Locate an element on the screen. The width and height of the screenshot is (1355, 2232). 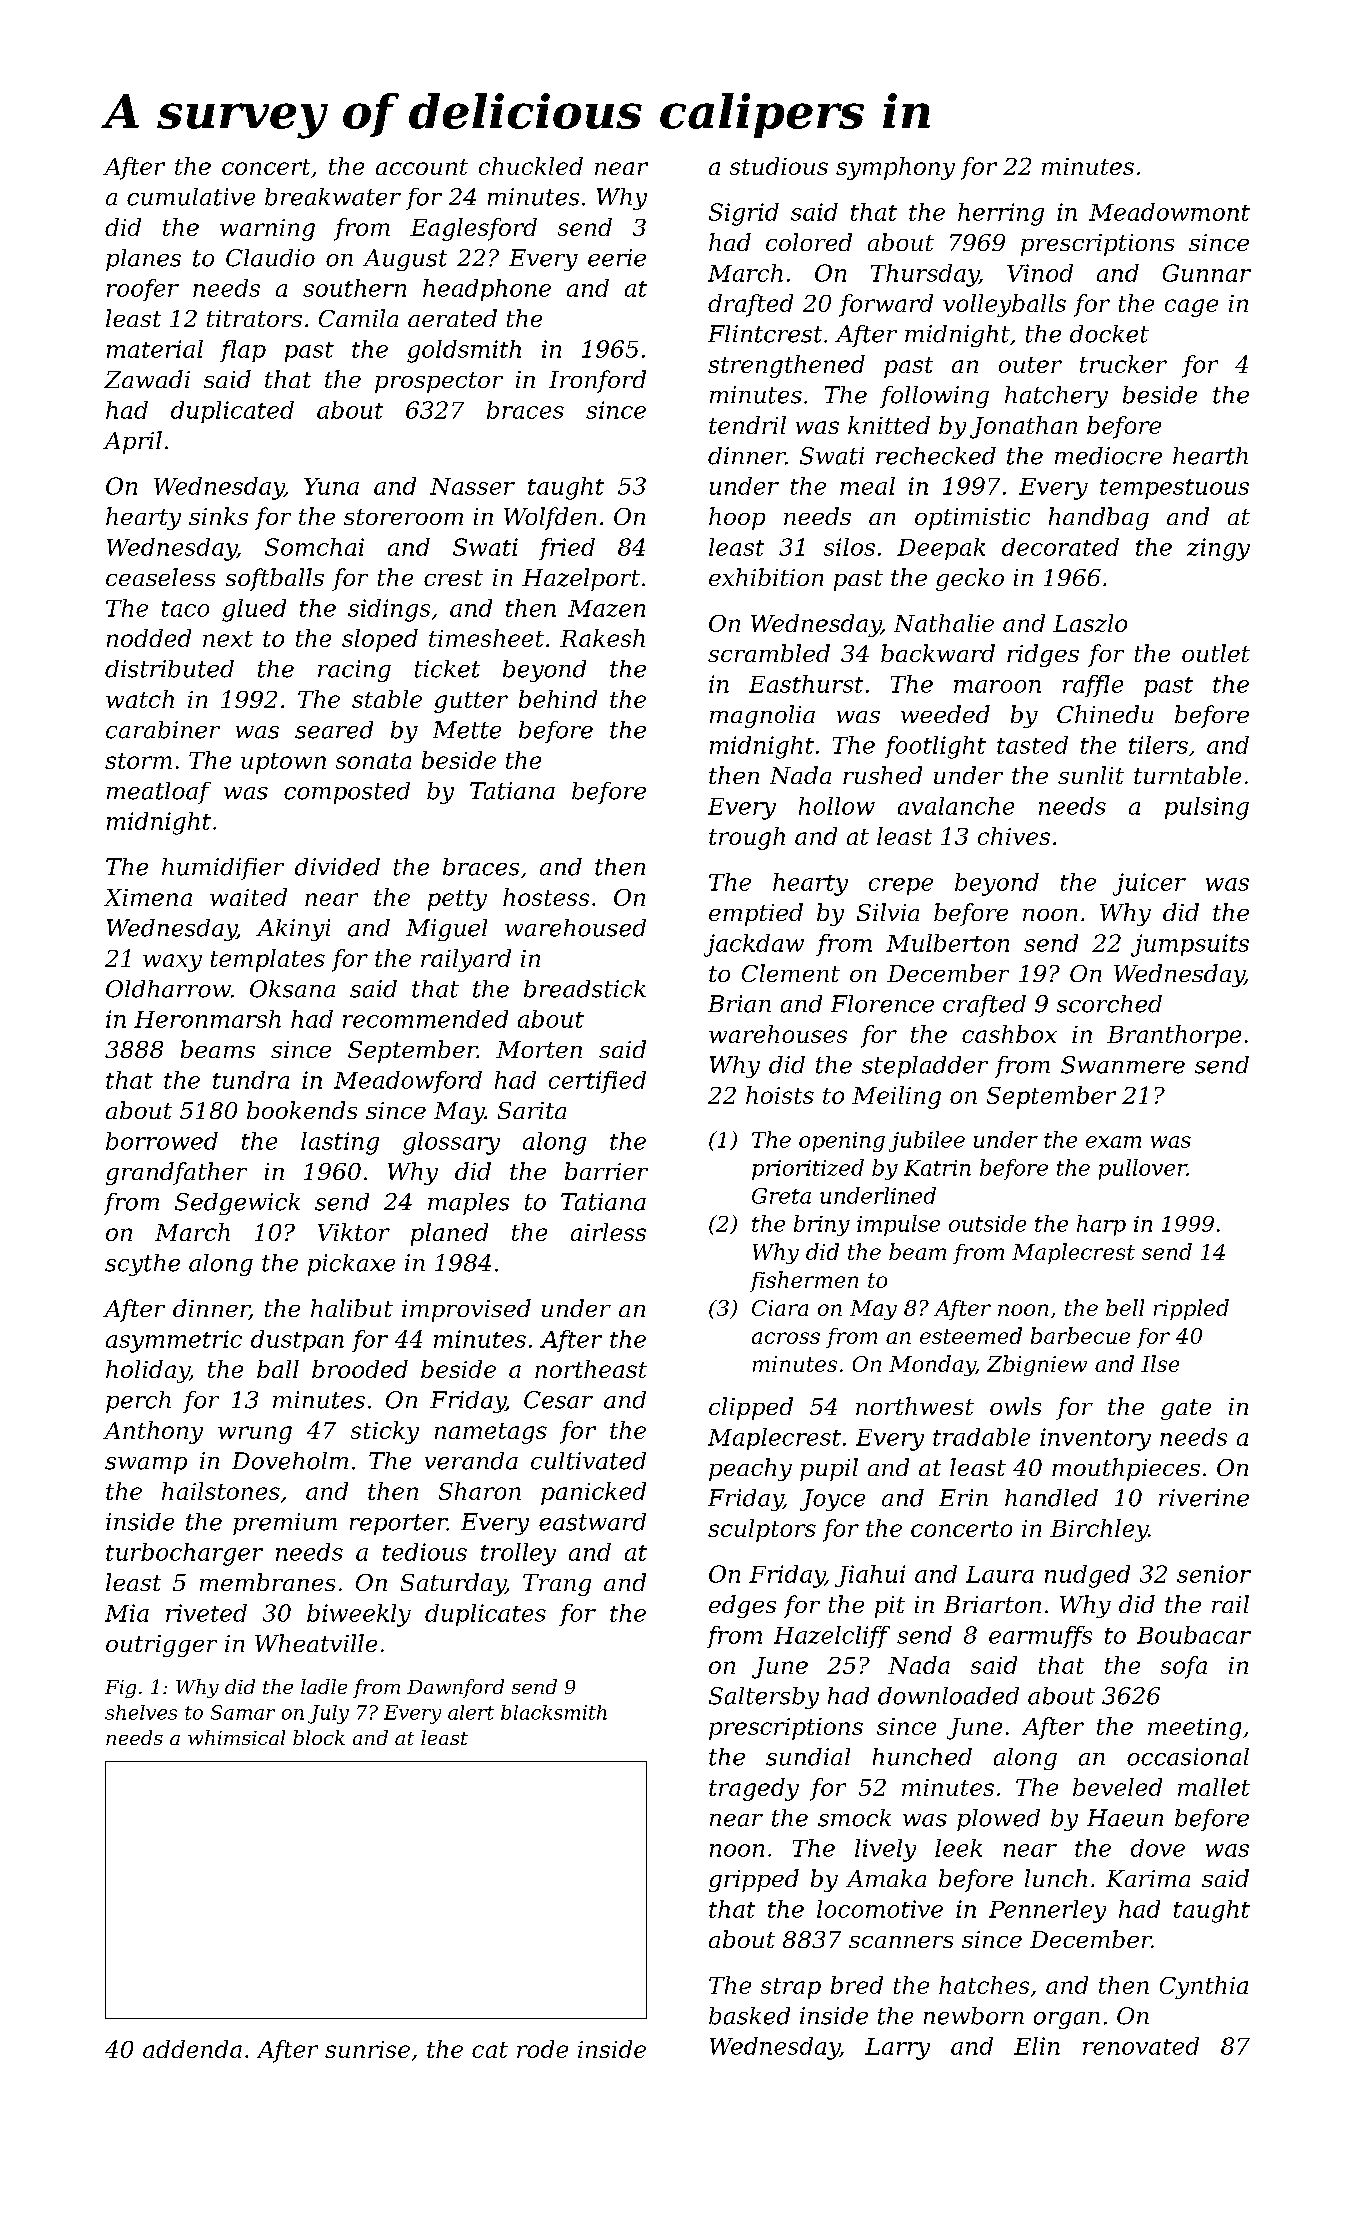
sunrise is located at coordinates (367, 2049).
